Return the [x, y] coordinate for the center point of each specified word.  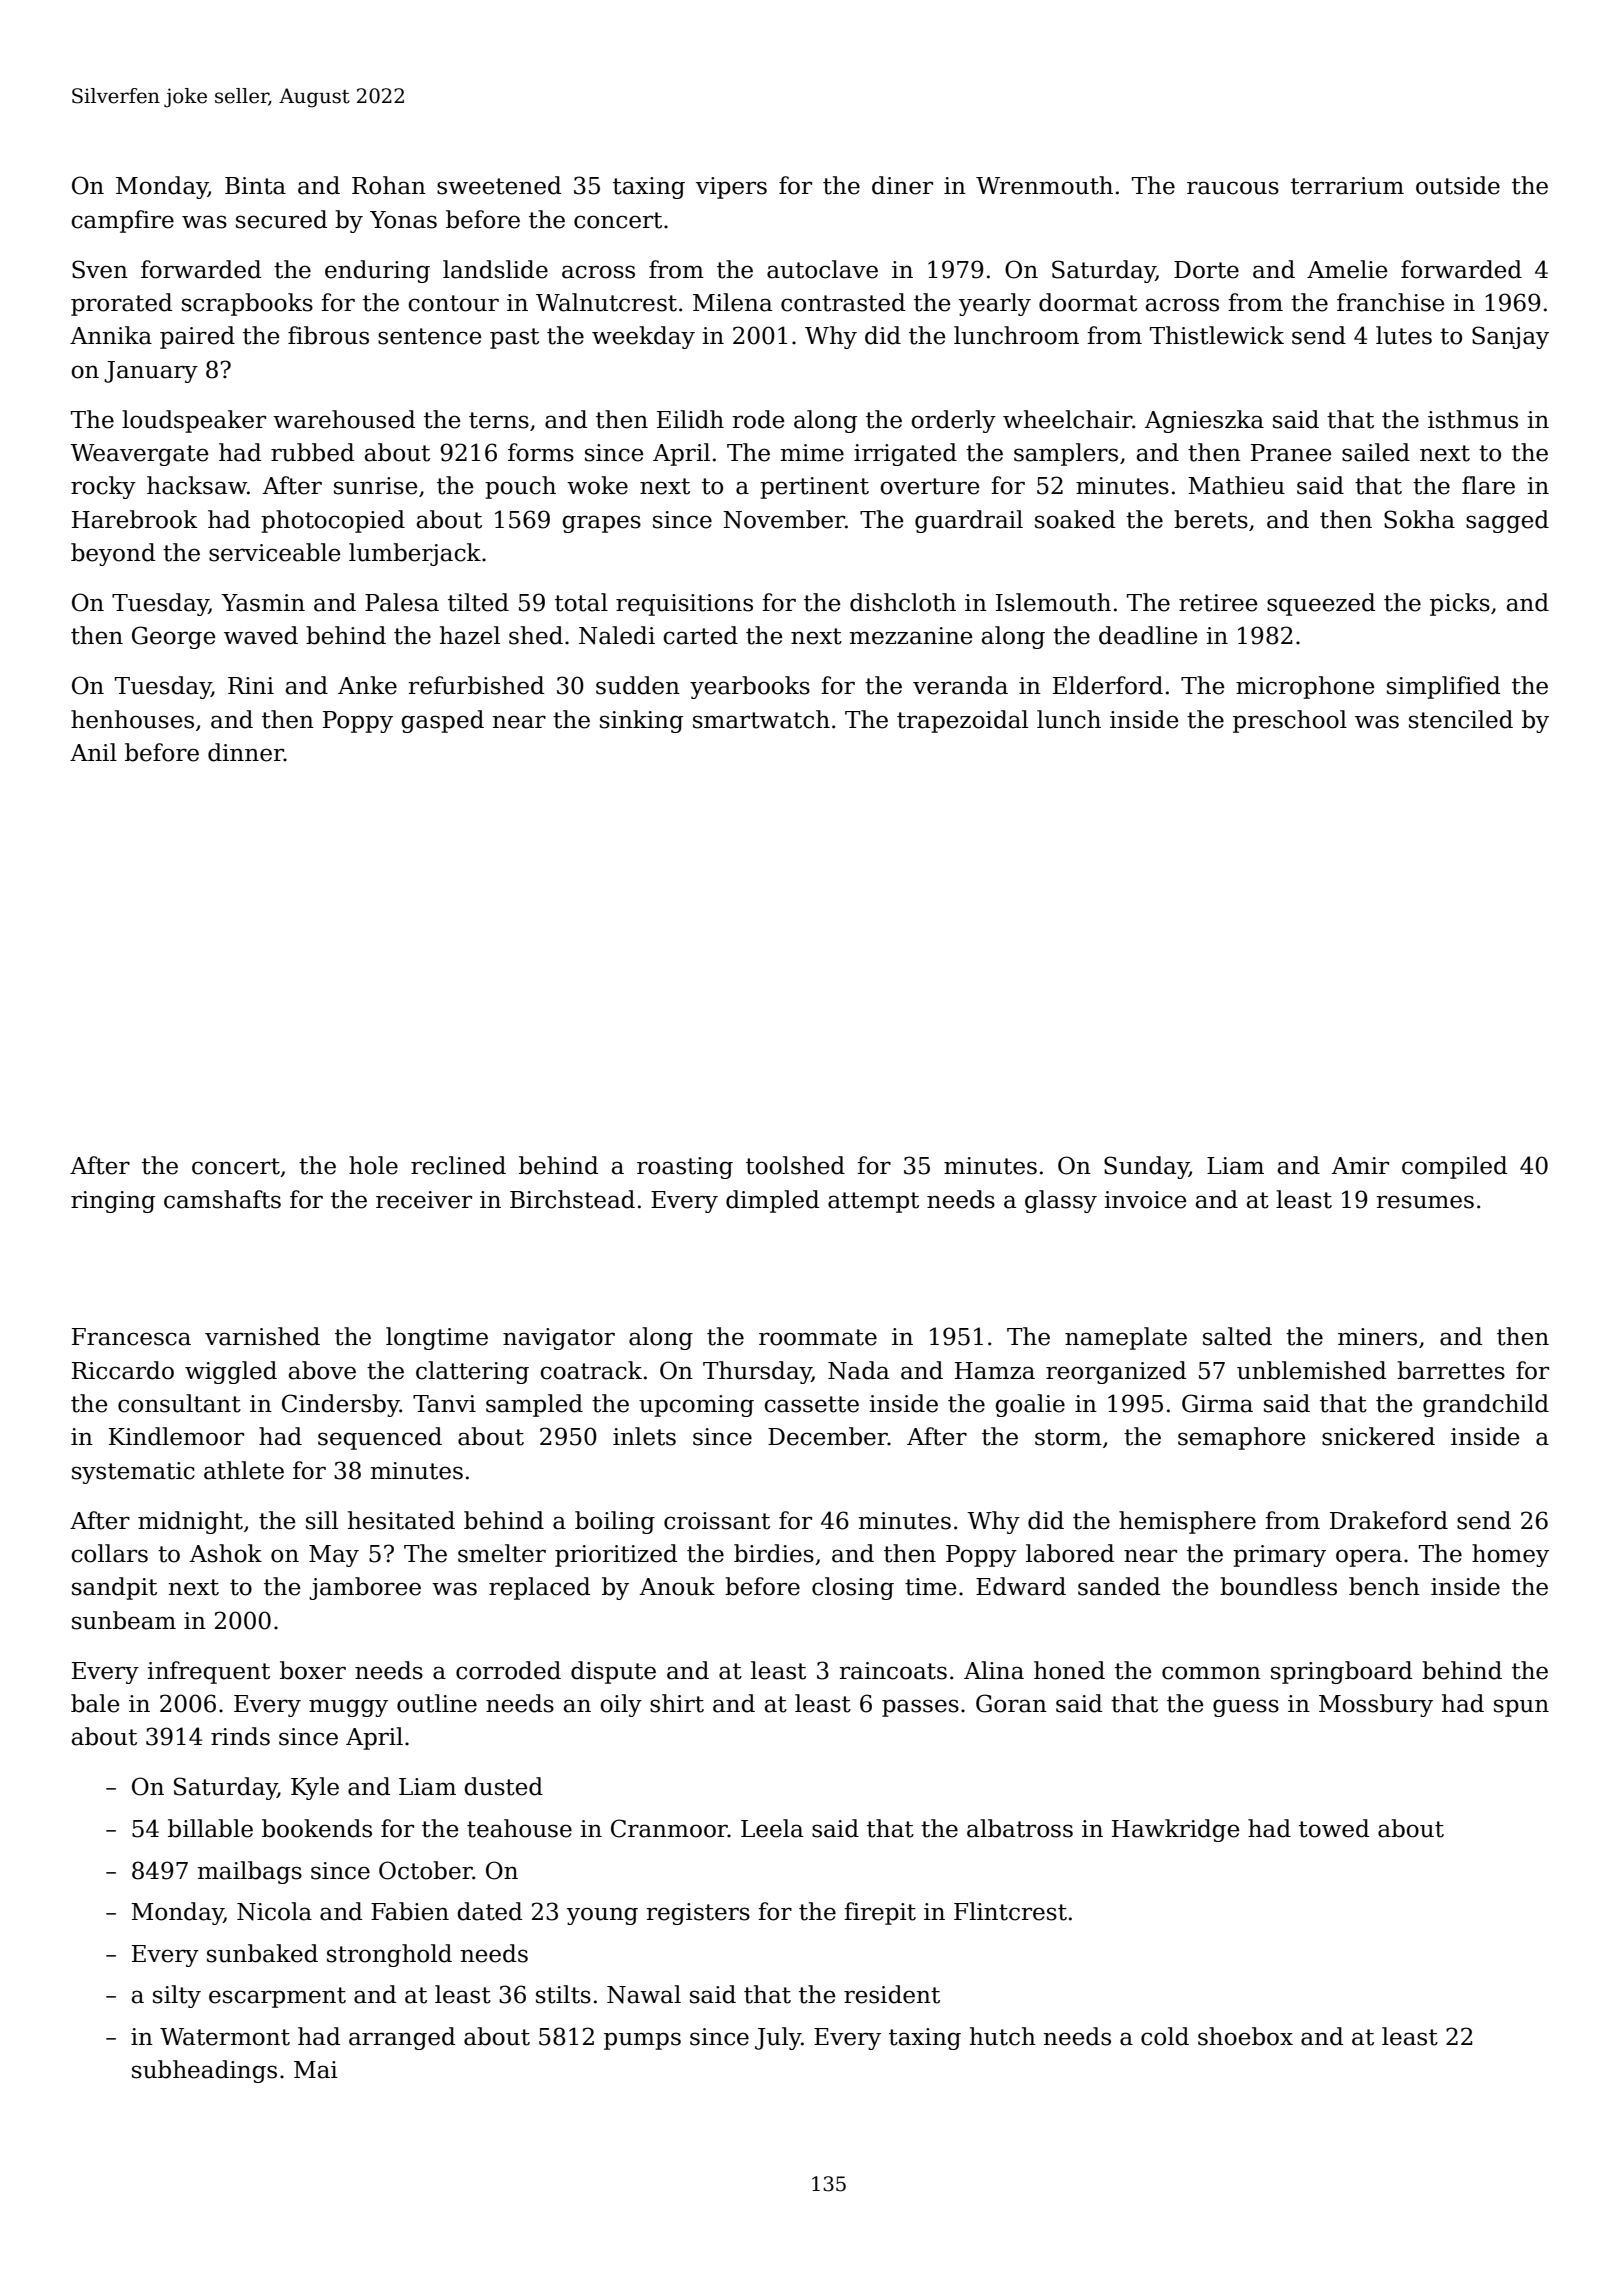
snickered [1378, 1436]
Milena [732, 302]
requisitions [684, 605]
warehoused [344, 419]
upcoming [696, 1406]
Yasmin [263, 603]
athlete [244, 1470]
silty [177, 1996]
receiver [424, 1200]
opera [1369, 1558]
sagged [1507, 521]
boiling [615, 1522]
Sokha [1419, 519]
